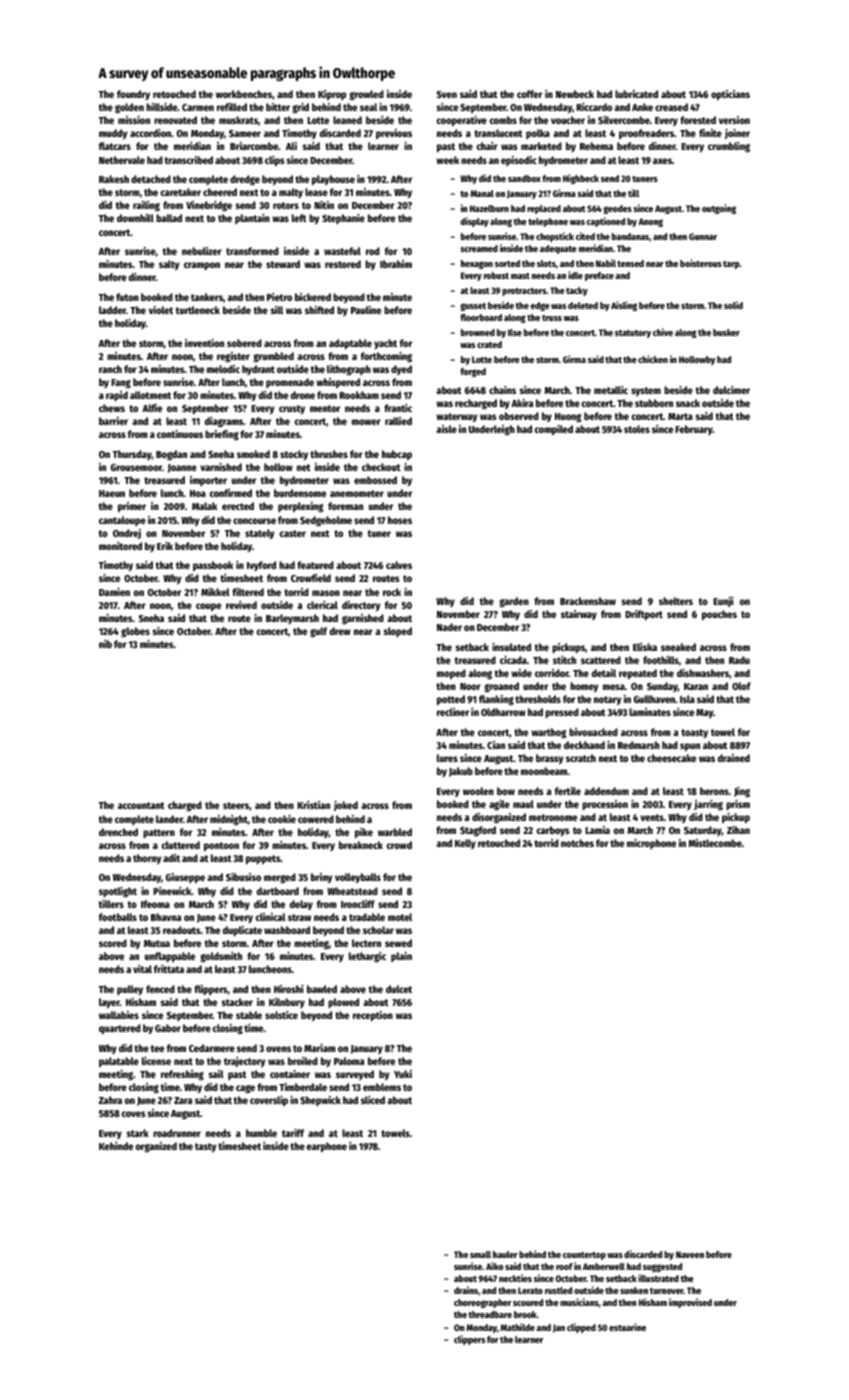 This page has height=1400, width=849. I want to click on earphone, so click(327, 1147).
